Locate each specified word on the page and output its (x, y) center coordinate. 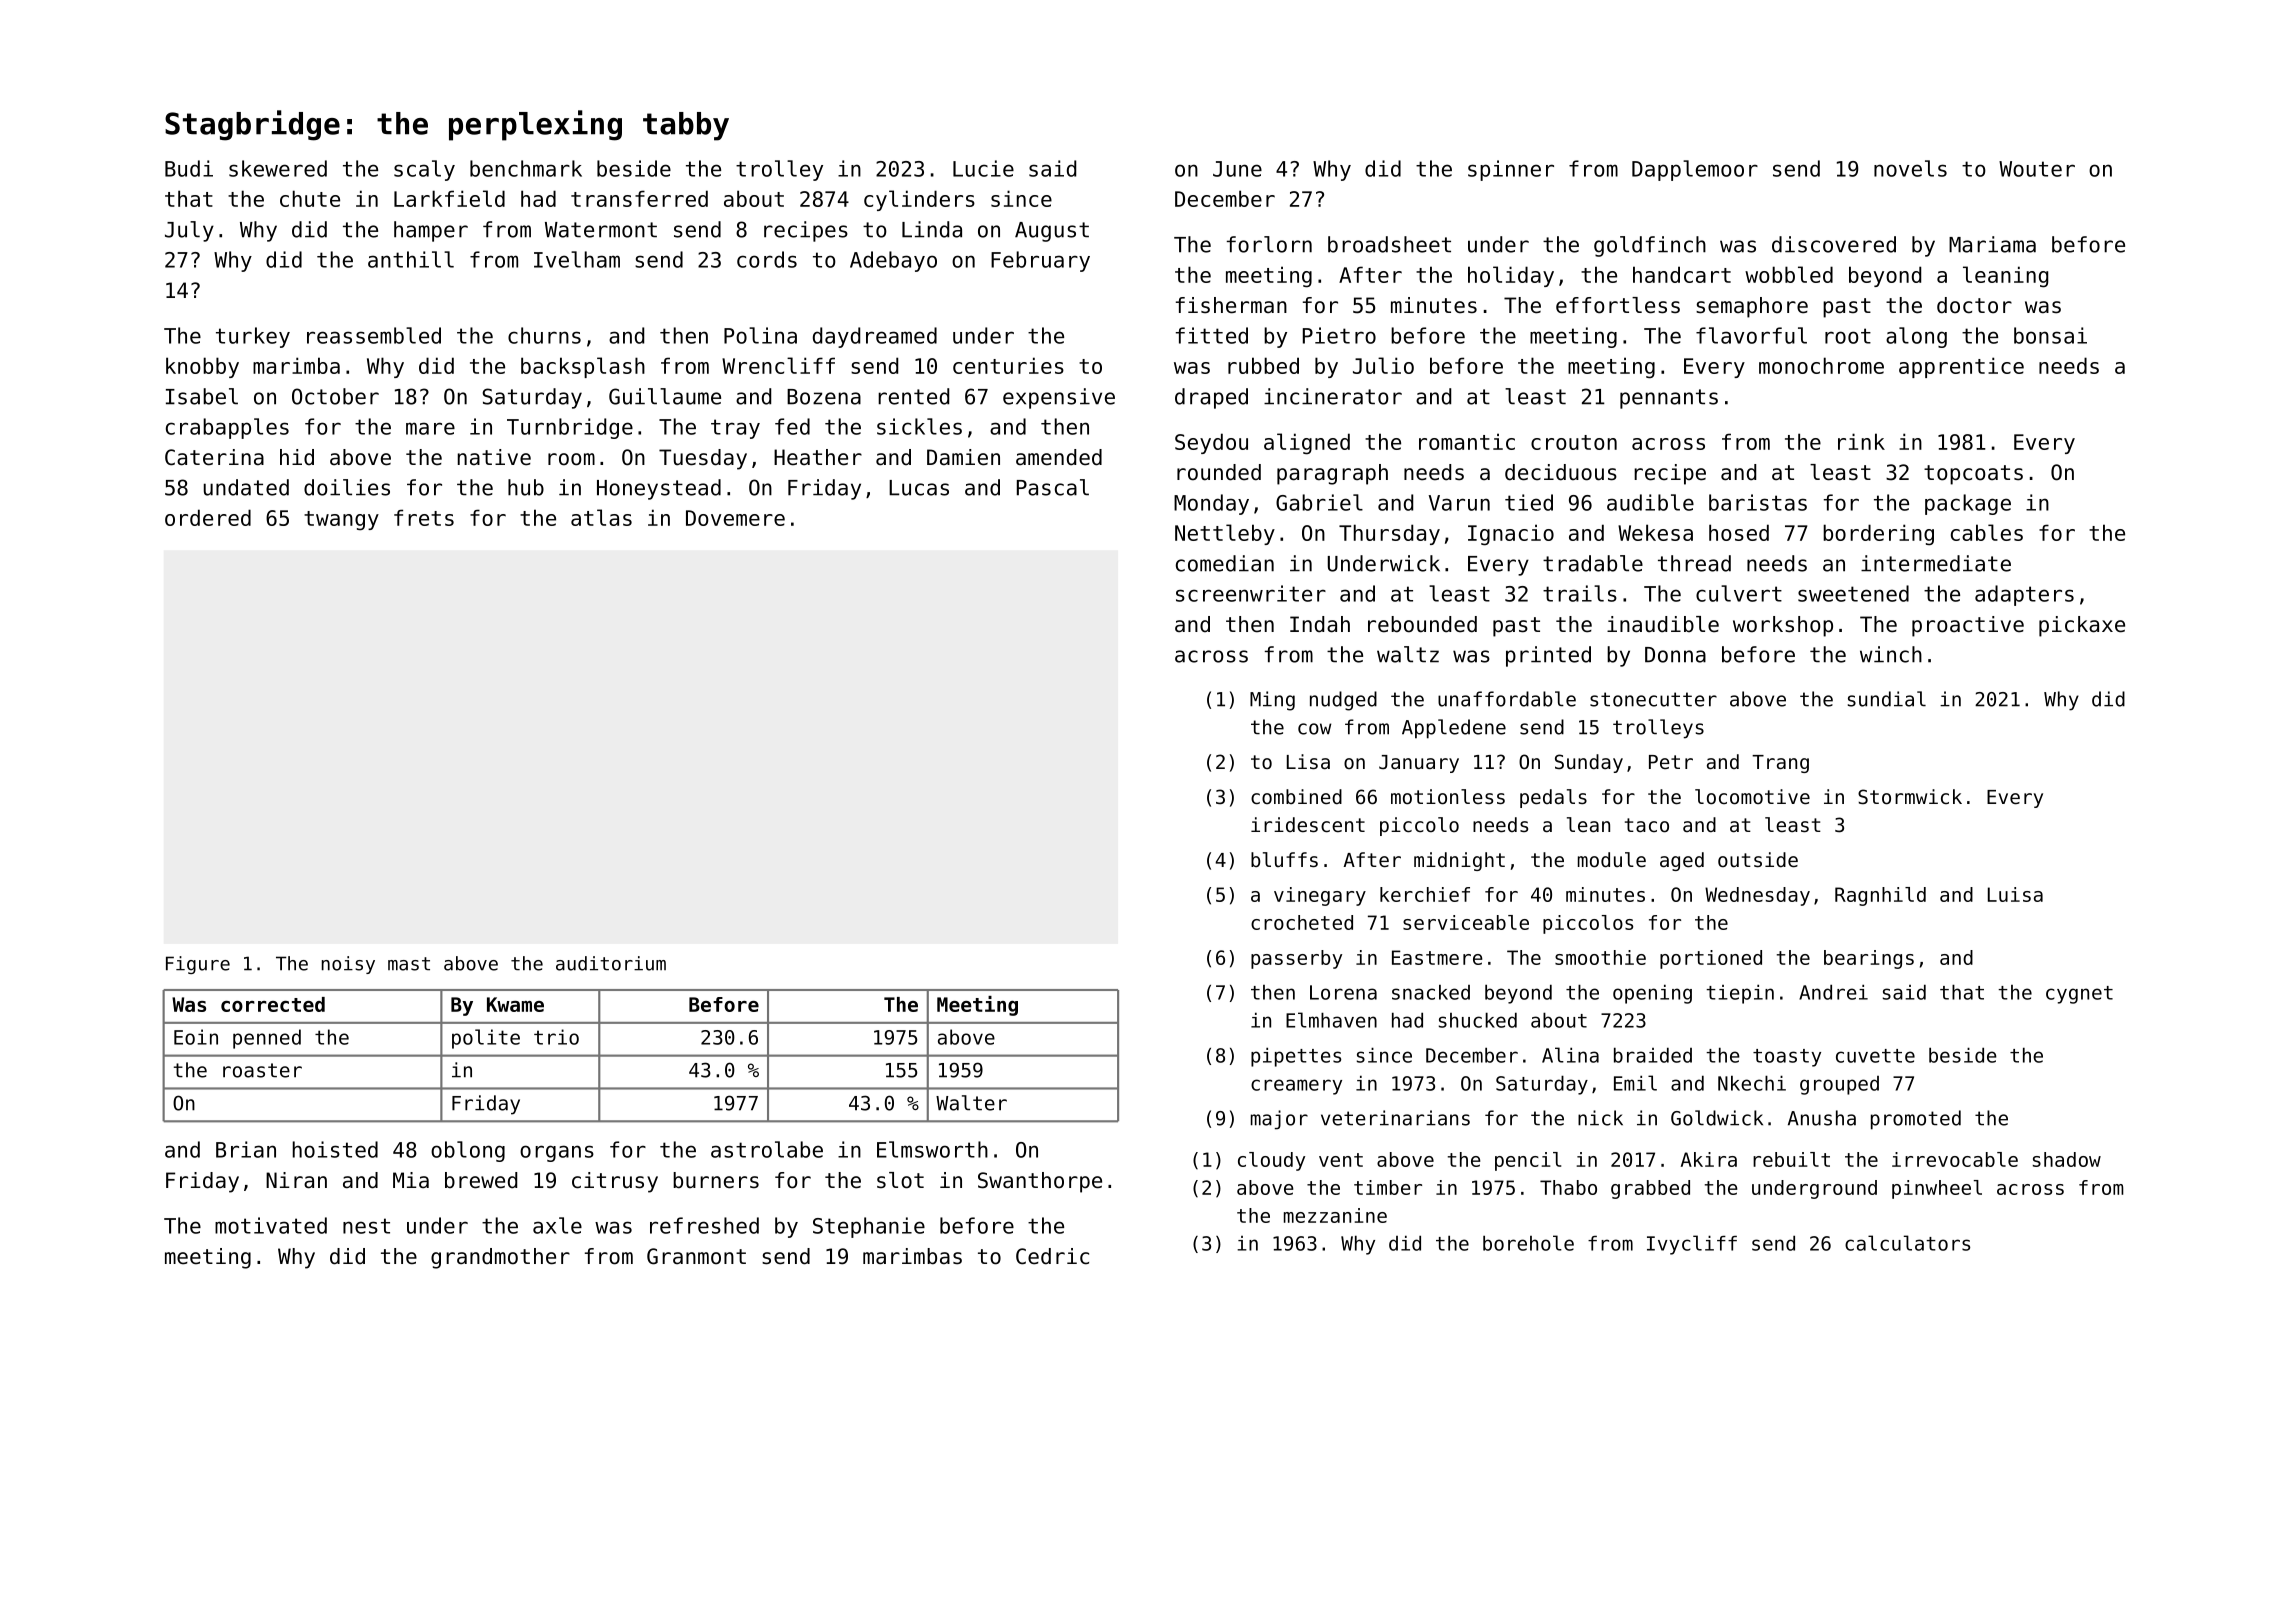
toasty (1787, 1058)
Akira (1709, 1159)
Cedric (1052, 1256)
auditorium (611, 963)
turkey (253, 337)
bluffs (1284, 860)
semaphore (1752, 307)
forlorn (1269, 244)
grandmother (500, 1258)
